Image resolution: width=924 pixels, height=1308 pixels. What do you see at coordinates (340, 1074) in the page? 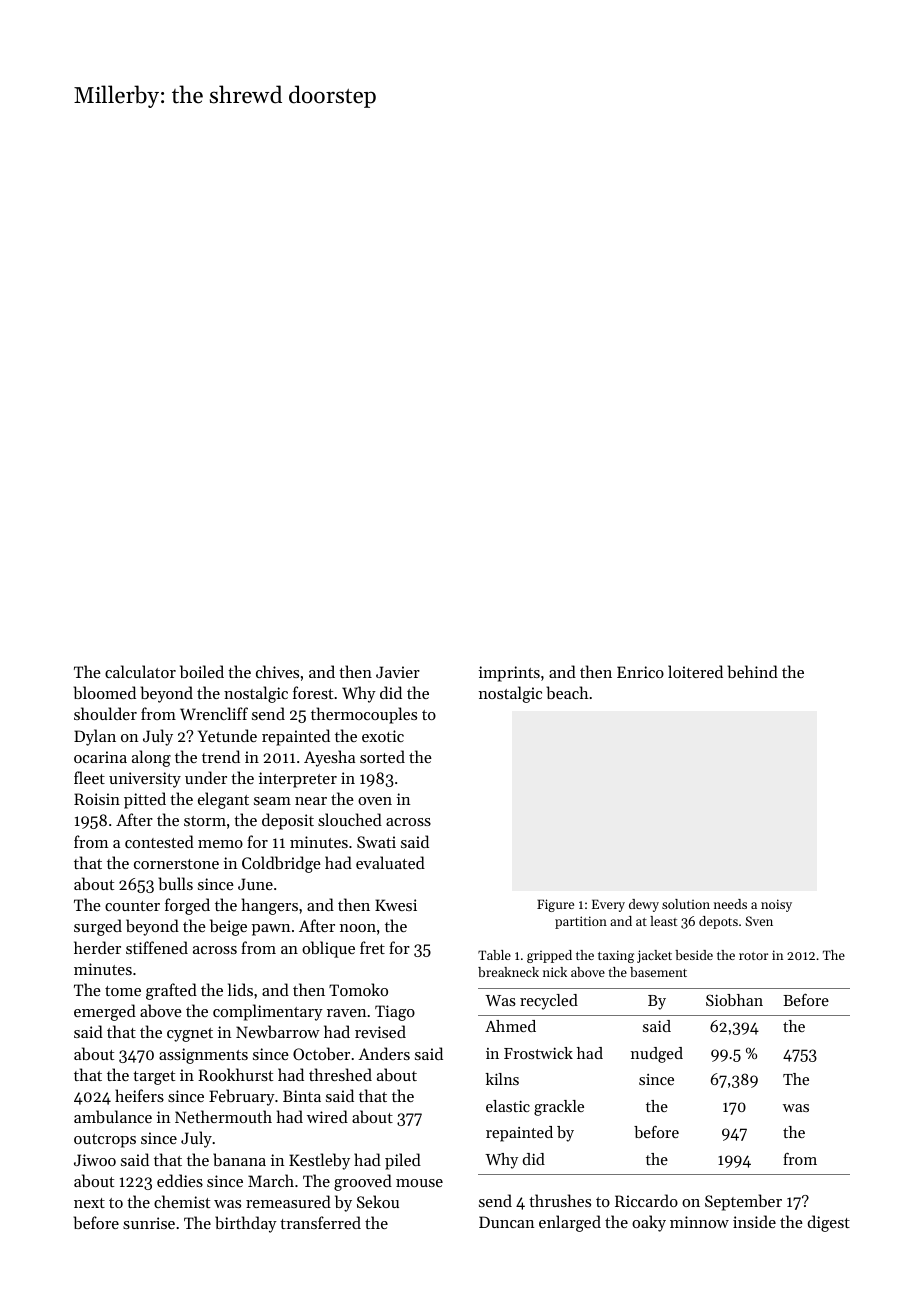
I see `threshed` at bounding box center [340, 1074].
